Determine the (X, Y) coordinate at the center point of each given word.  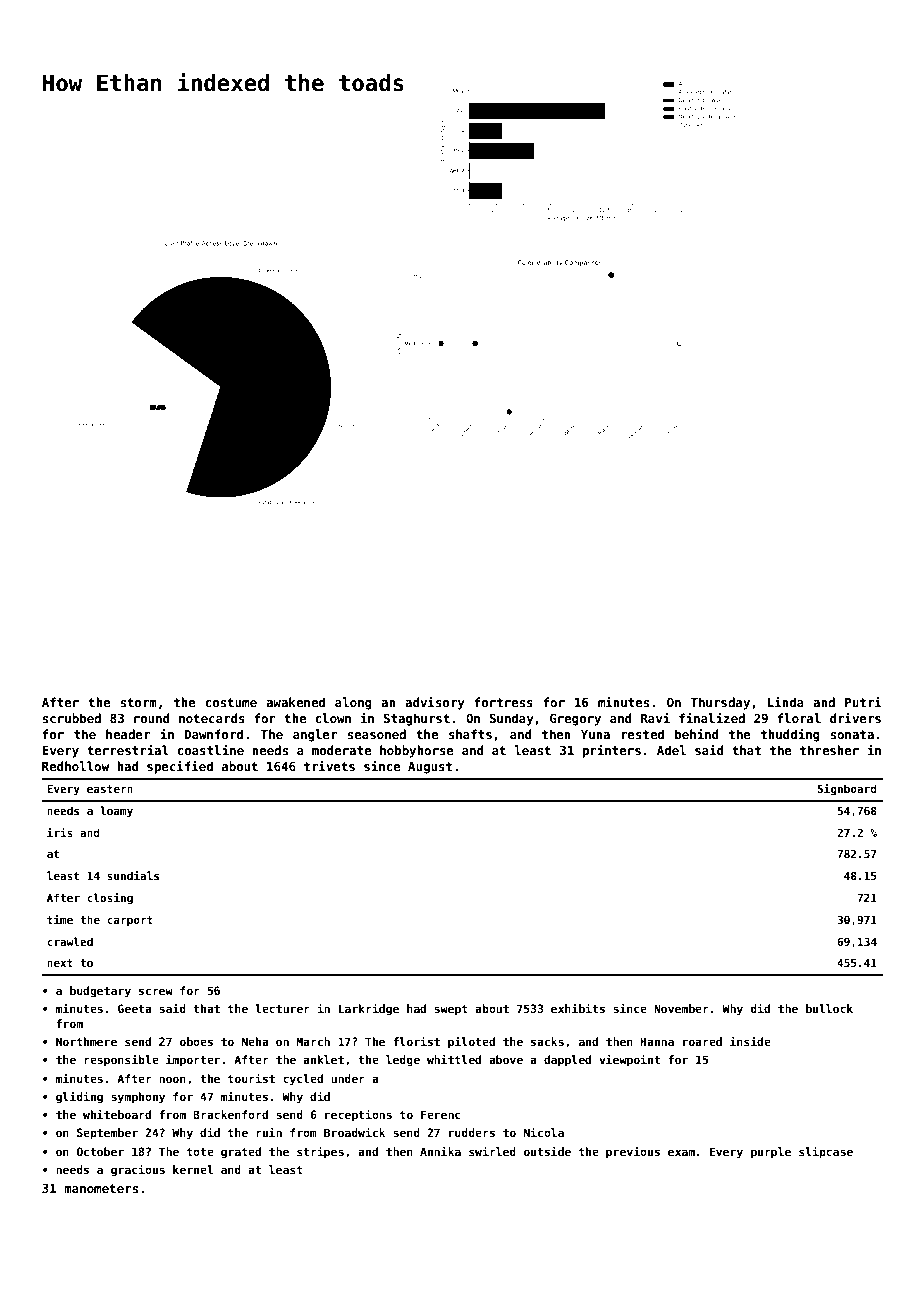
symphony (138, 1098)
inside (750, 1041)
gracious (138, 1170)
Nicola (544, 1132)
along (353, 703)
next (60, 963)
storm (138, 702)
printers (612, 751)
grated (241, 1153)
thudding (790, 735)
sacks (547, 1041)
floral (799, 718)
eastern (110, 789)
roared (702, 1041)
